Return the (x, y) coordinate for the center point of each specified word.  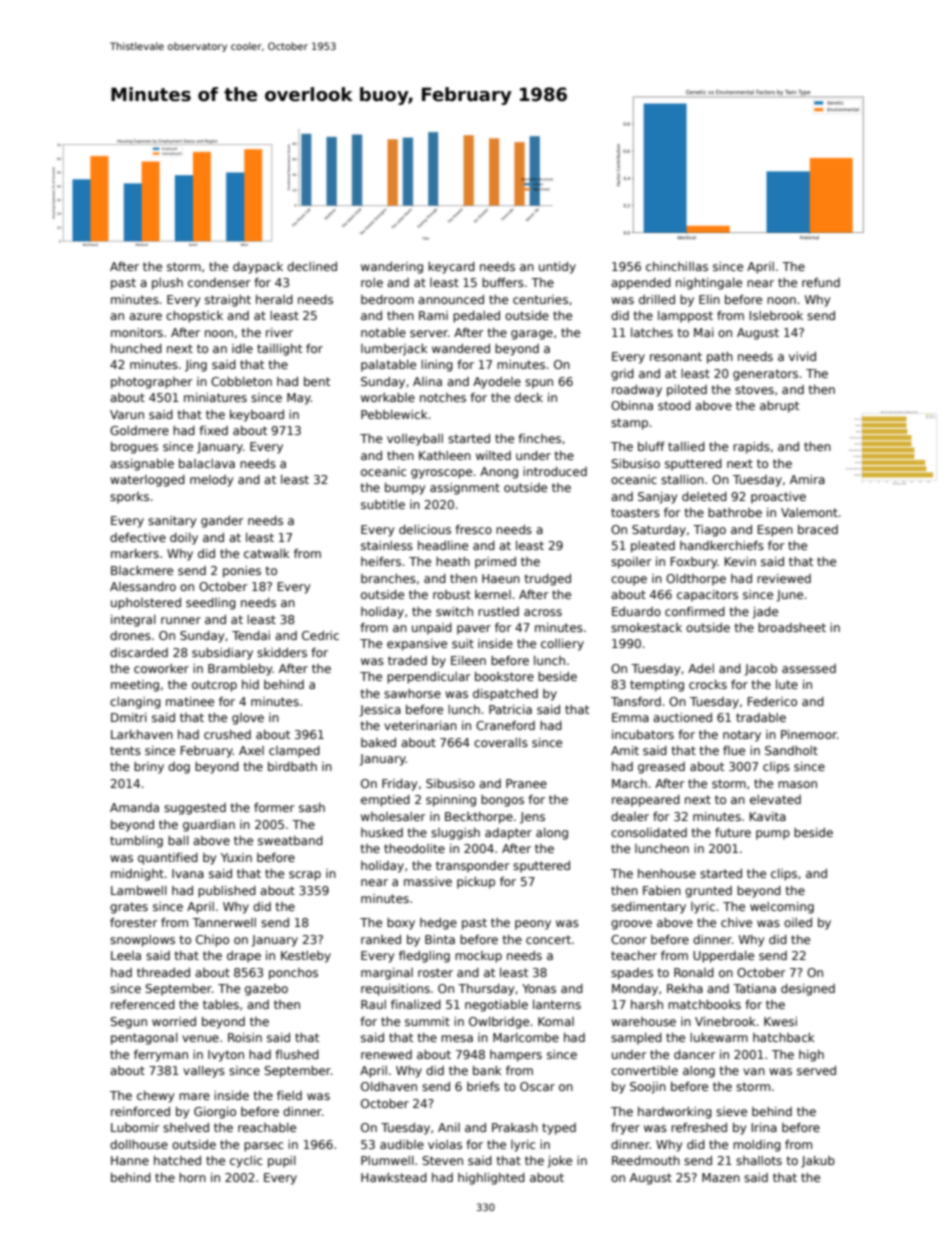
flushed (297, 1054)
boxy (401, 924)
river (279, 332)
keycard (451, 268)
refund (821, 282)
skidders (282, 652)
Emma (630, 717)
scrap (305, 876)
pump (773, 835)
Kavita (768, 816)
